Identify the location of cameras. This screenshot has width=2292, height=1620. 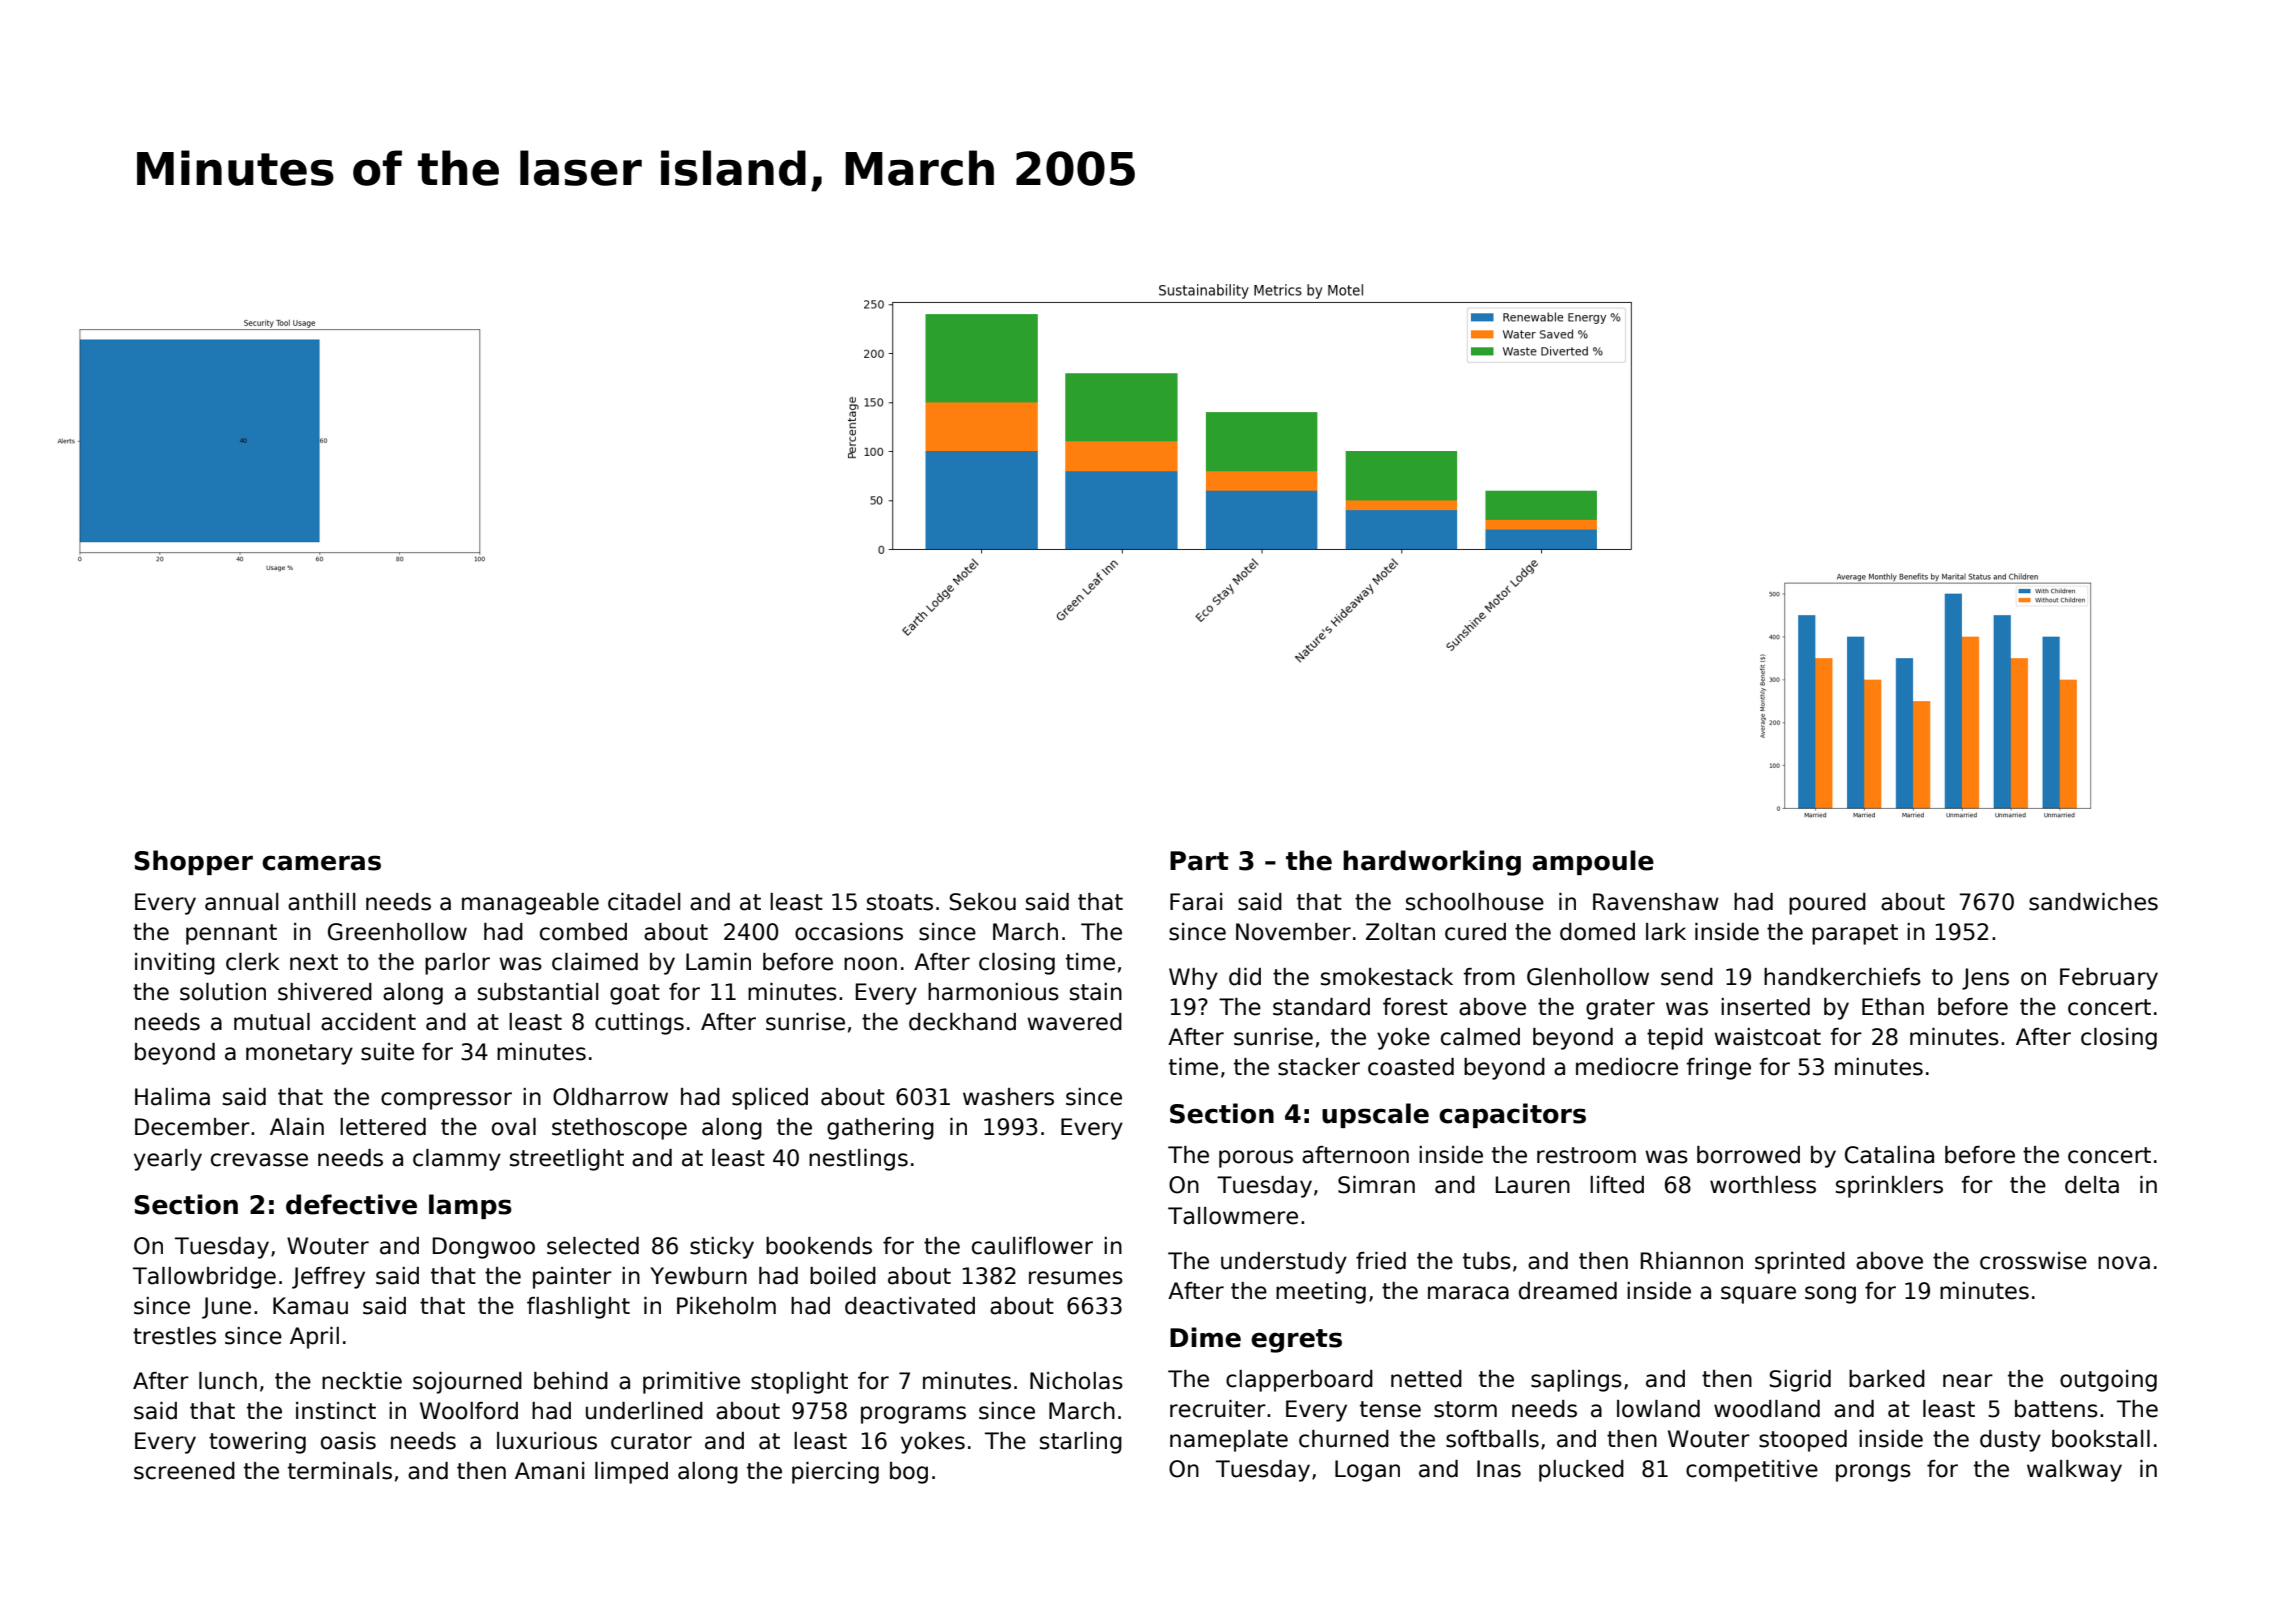
(321, 863).
